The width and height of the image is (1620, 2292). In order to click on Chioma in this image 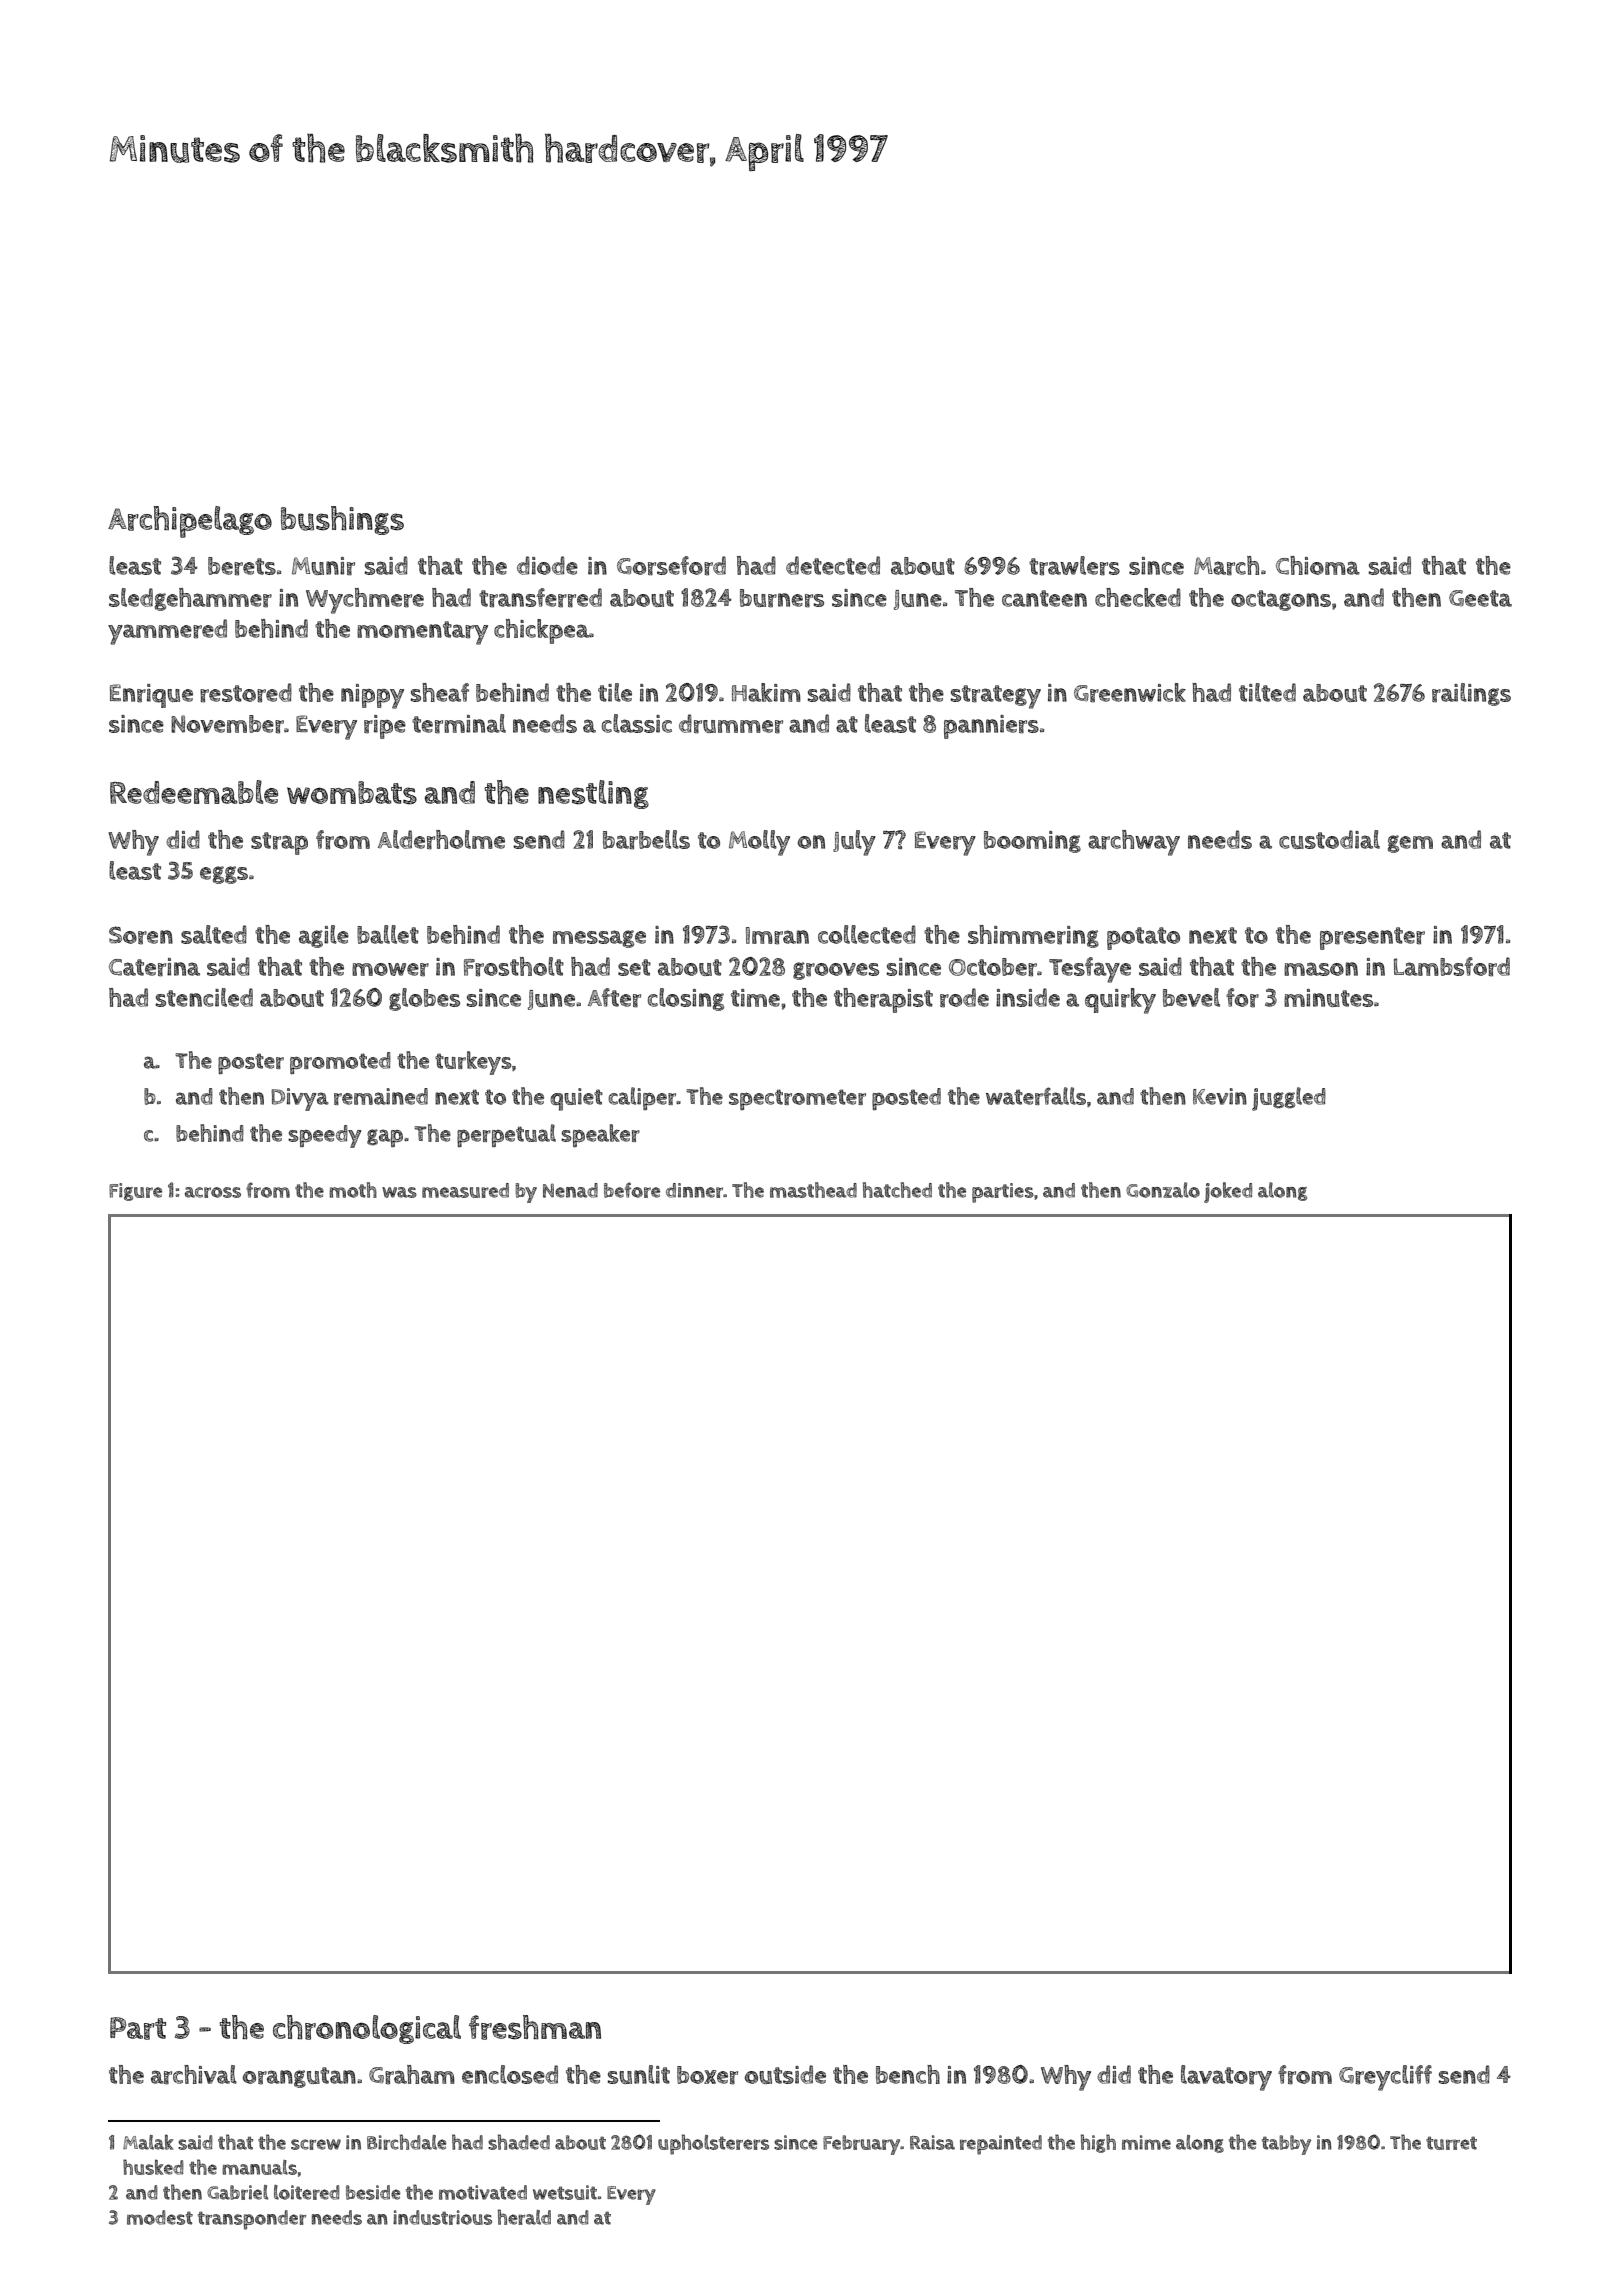, I will do `click(1318, 565)`.
